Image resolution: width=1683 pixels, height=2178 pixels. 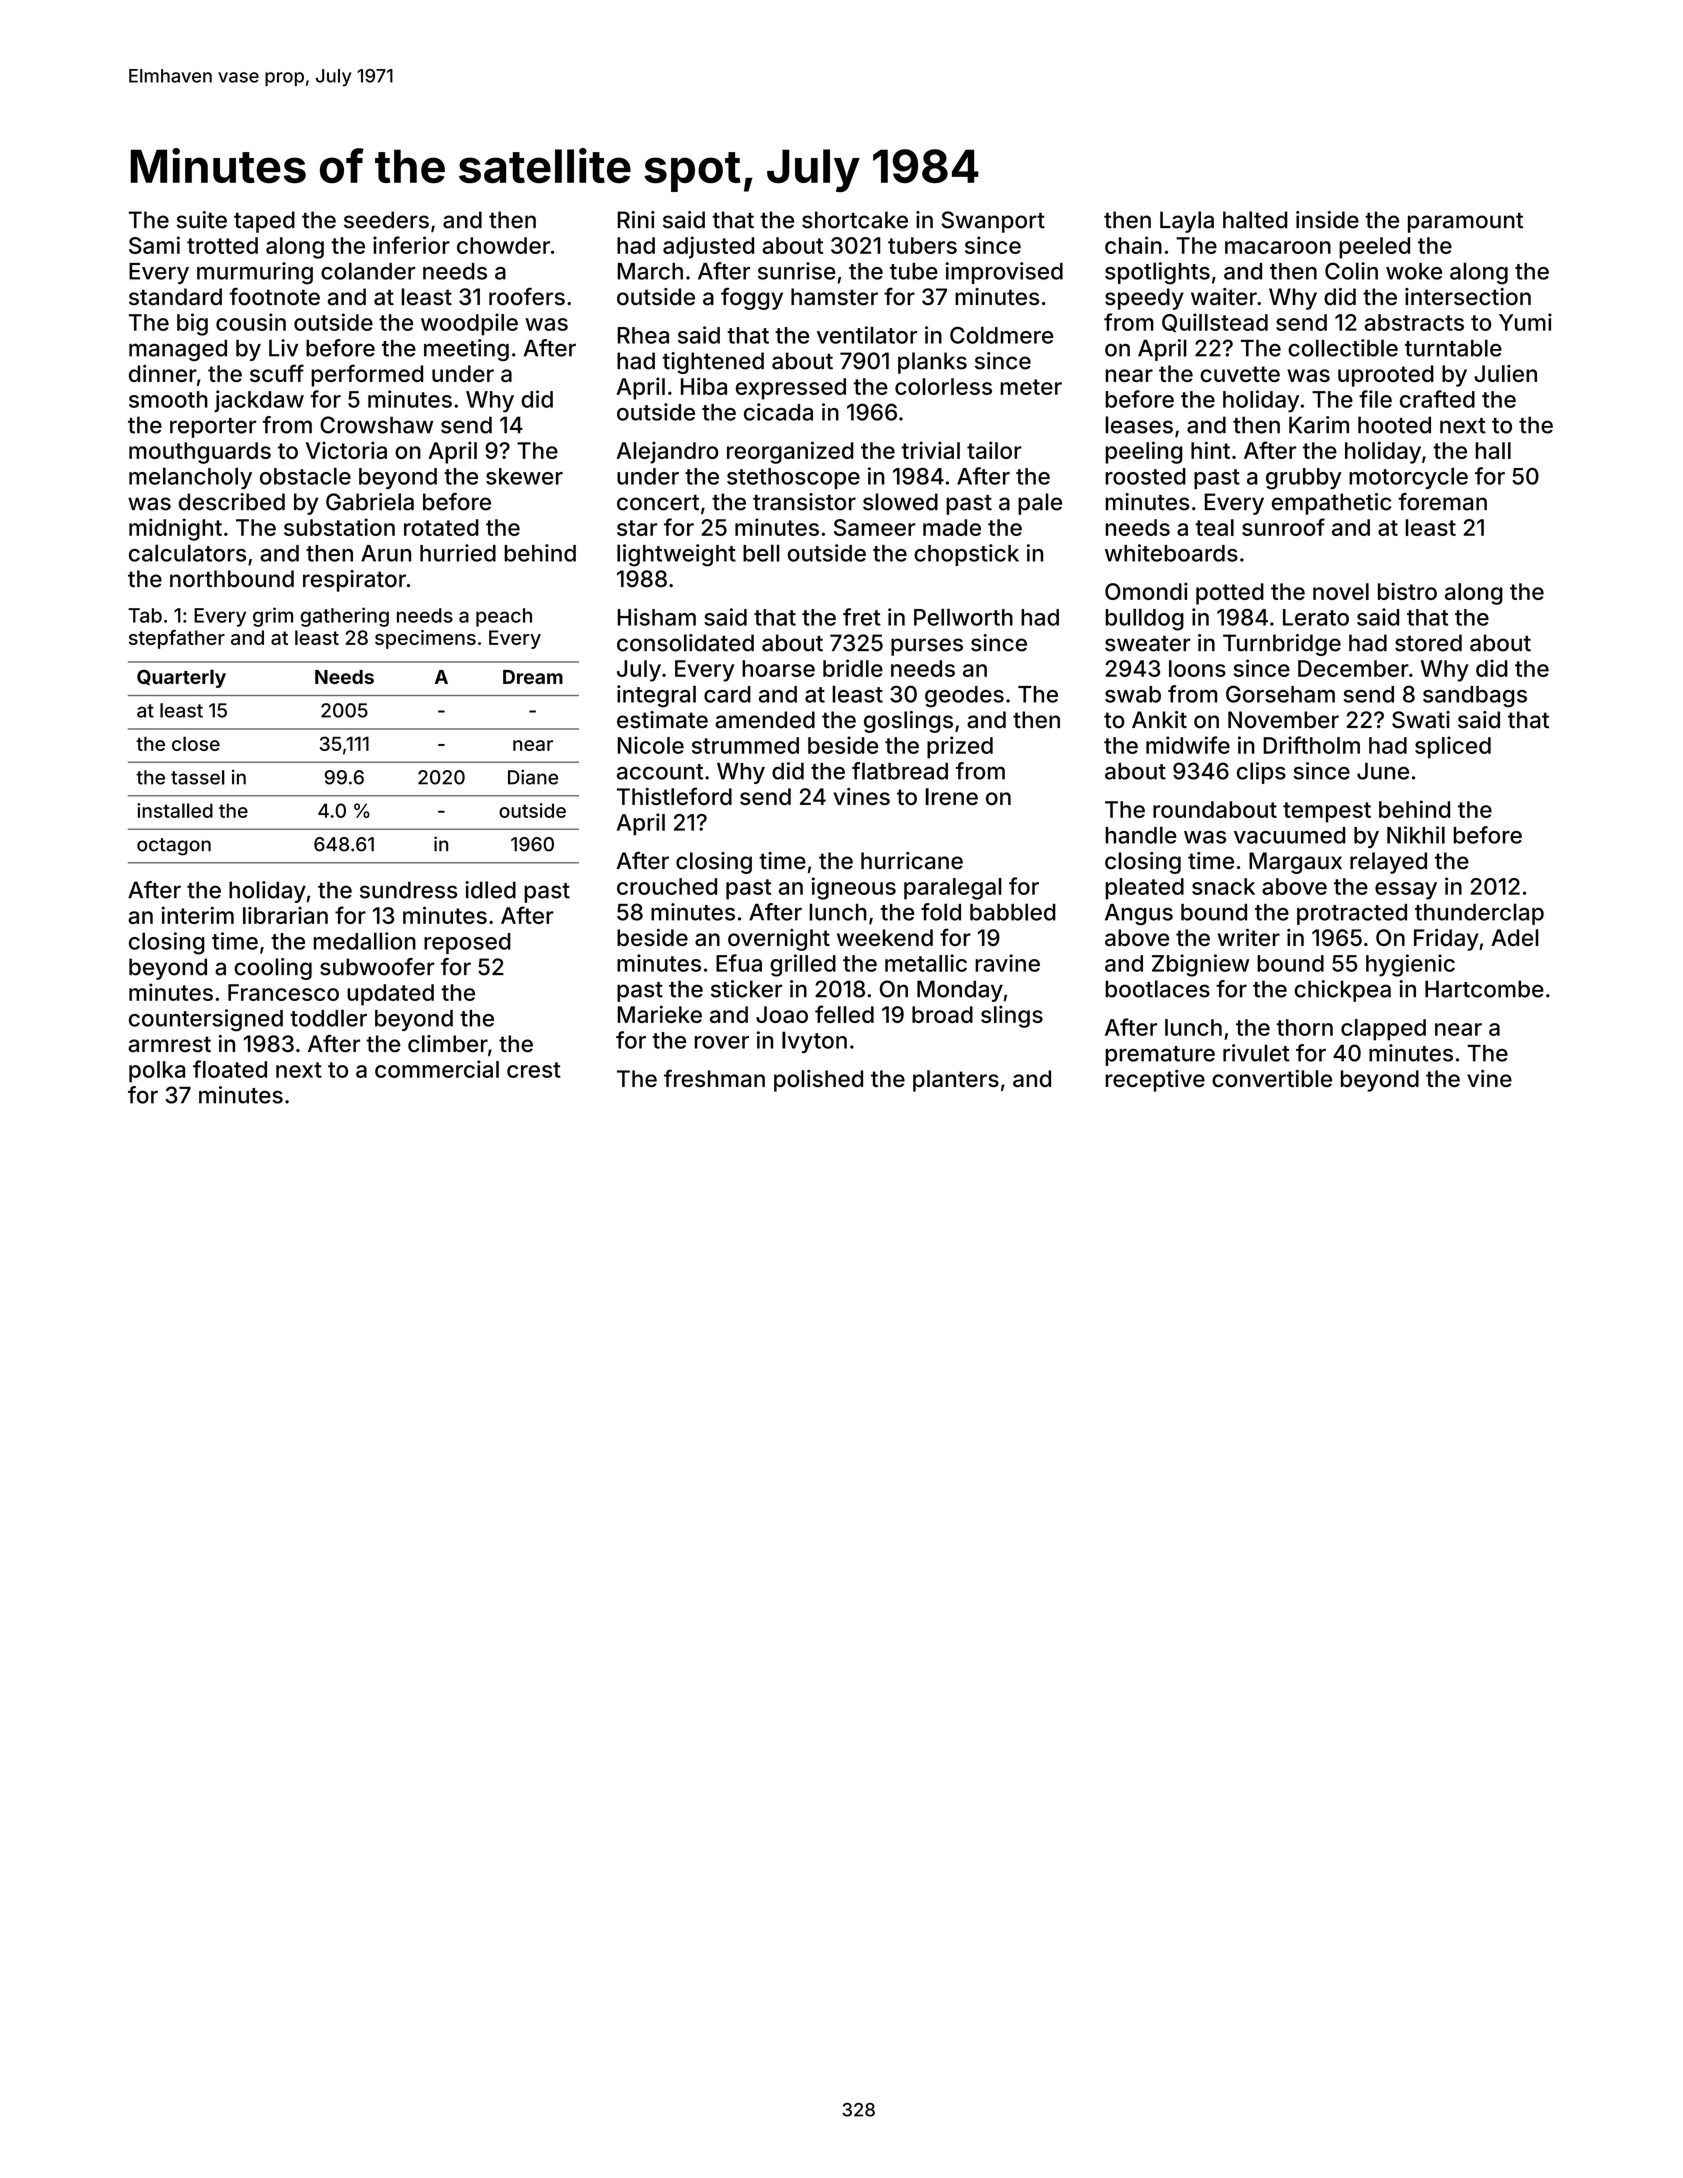 What do you see at coordinates (157, 1072) in the image?
I see `polka` at bounding box center [157, 1072].
